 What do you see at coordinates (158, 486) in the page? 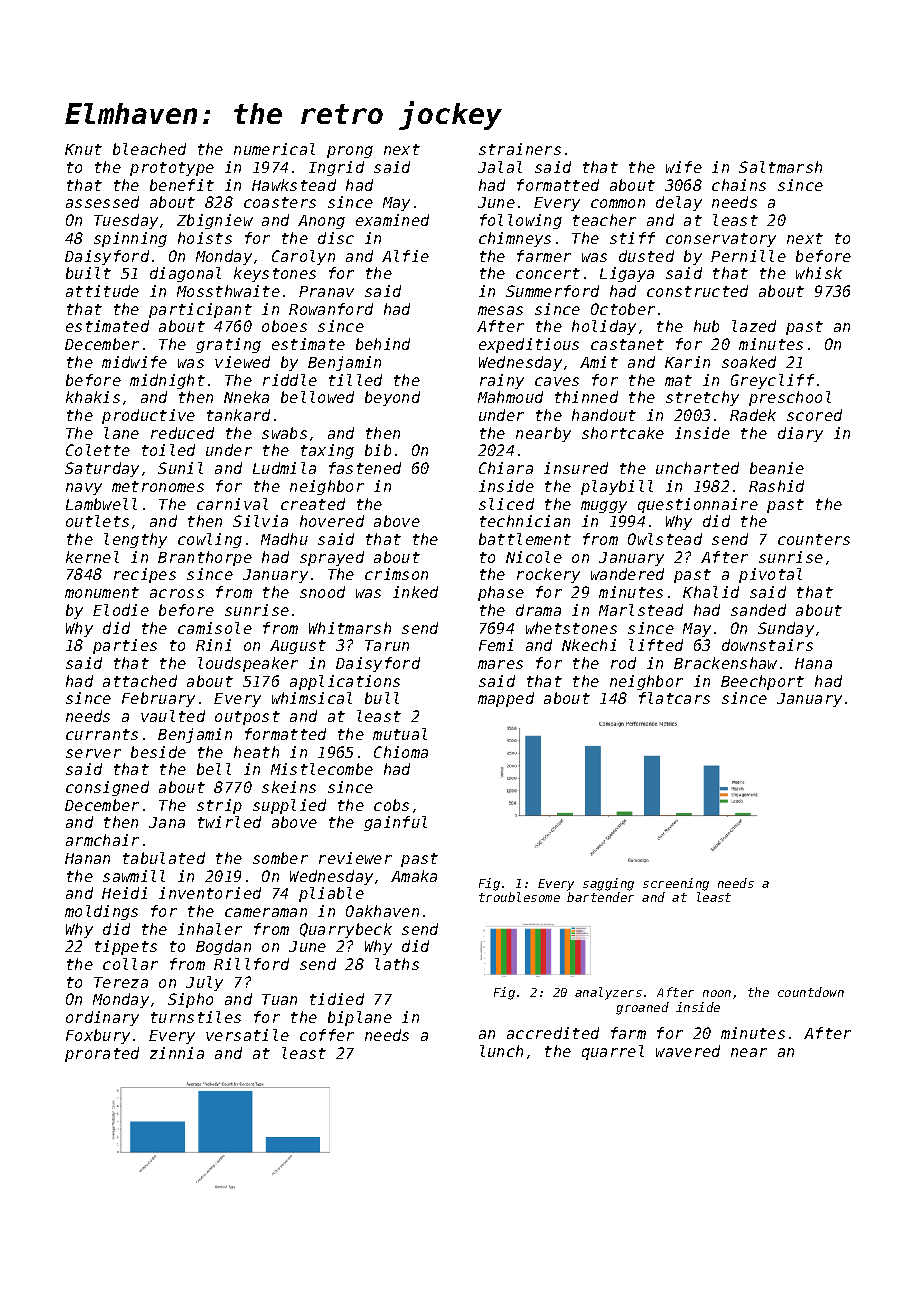
I see `metronomes` at bounding box center [158, 486].
